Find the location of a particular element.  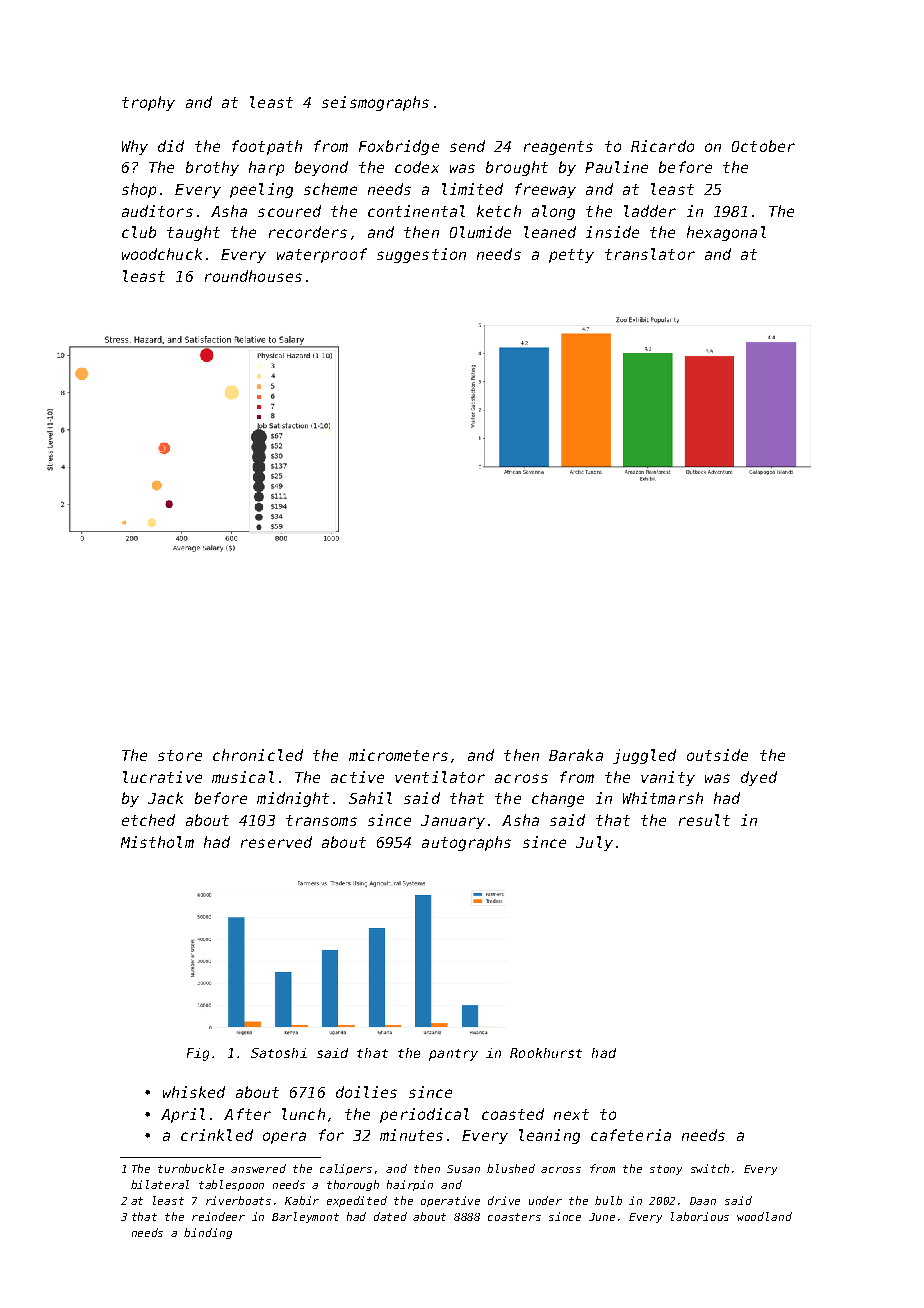

hexagonal is located at coordinates (726, 233).
